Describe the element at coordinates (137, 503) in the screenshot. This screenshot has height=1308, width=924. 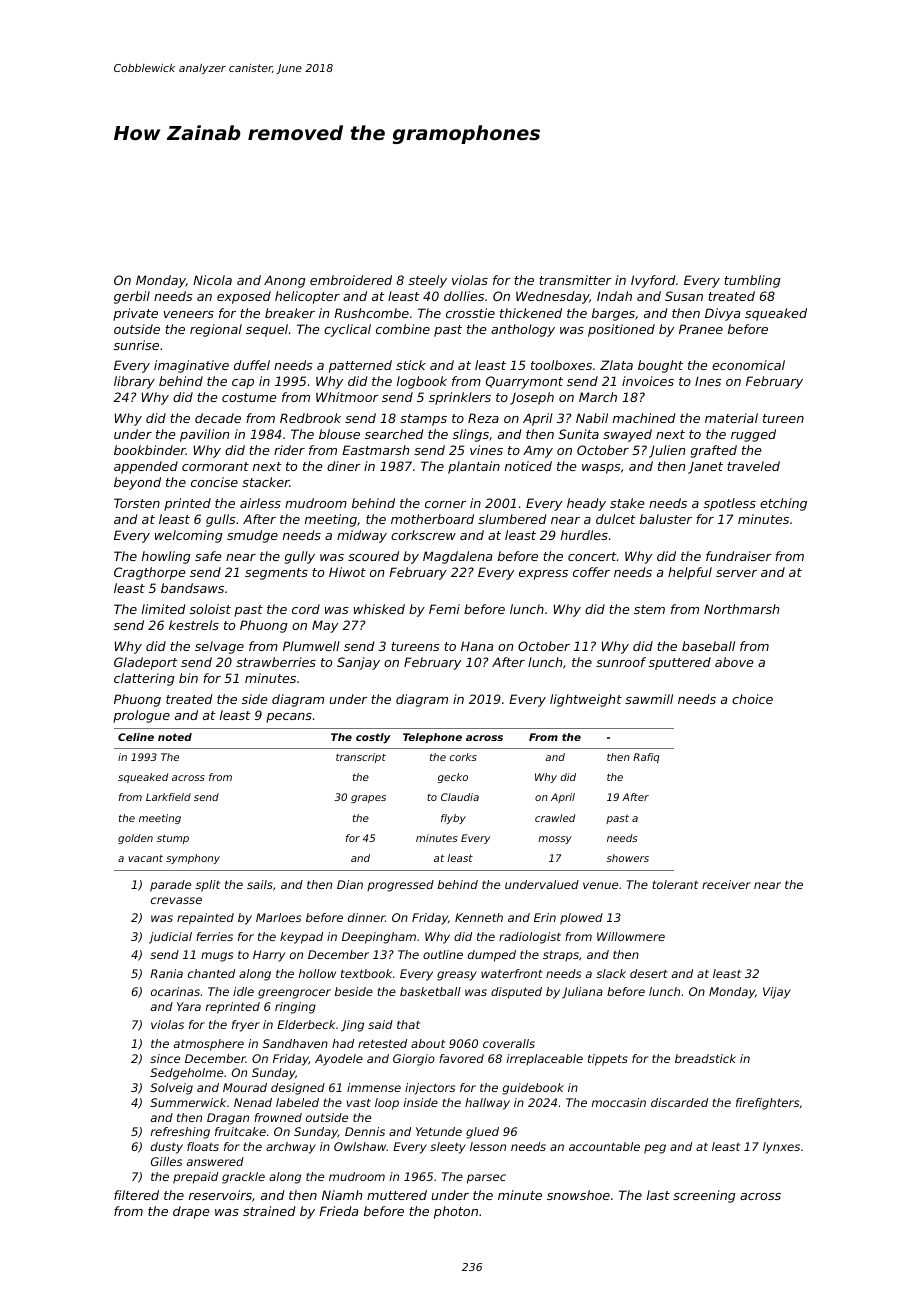
I see `Torsten` at that location.
